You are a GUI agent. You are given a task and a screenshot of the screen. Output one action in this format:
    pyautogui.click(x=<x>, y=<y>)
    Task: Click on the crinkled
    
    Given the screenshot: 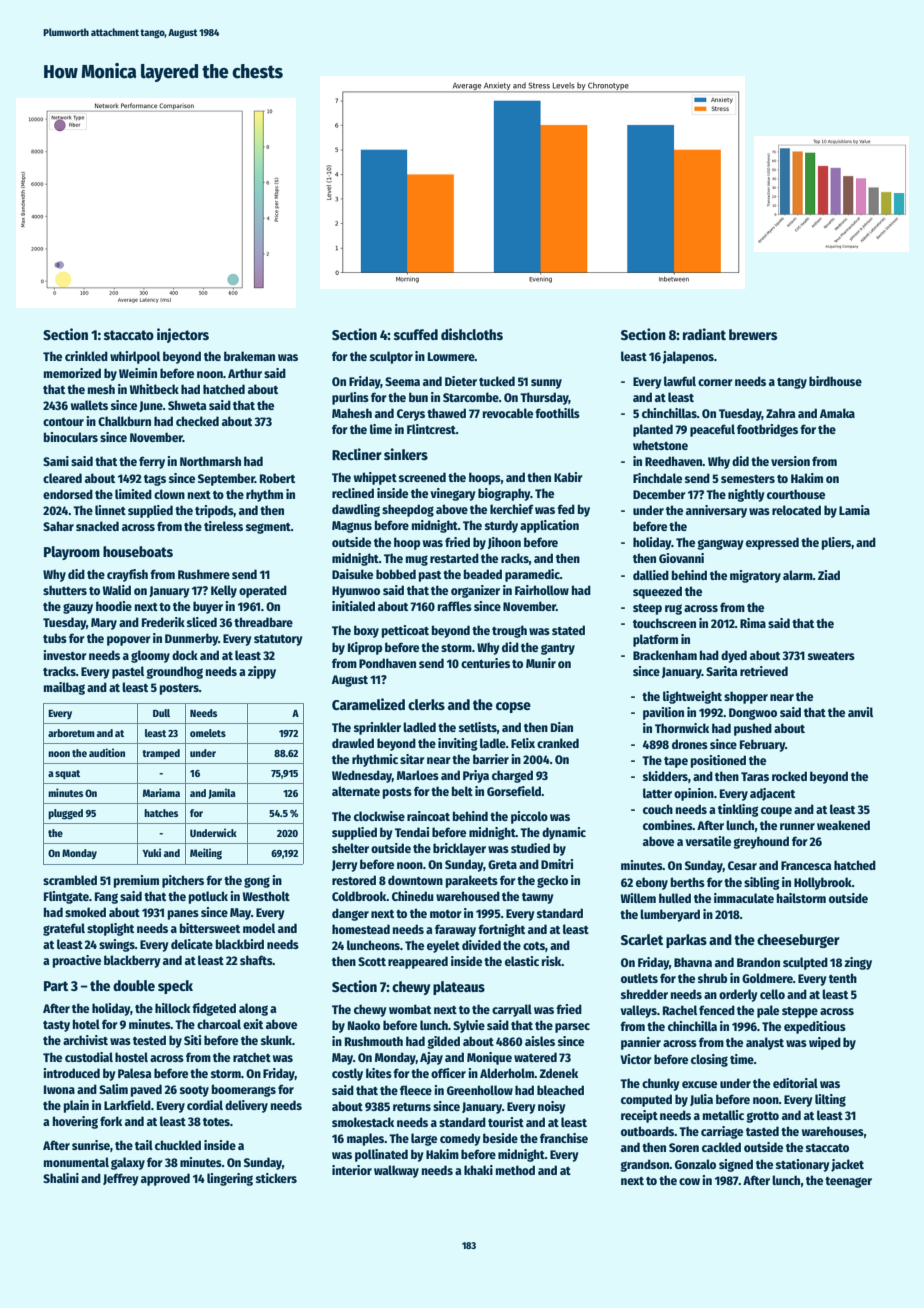 What is the action you would take?
    pyautogui.click(x=86, y=356)
